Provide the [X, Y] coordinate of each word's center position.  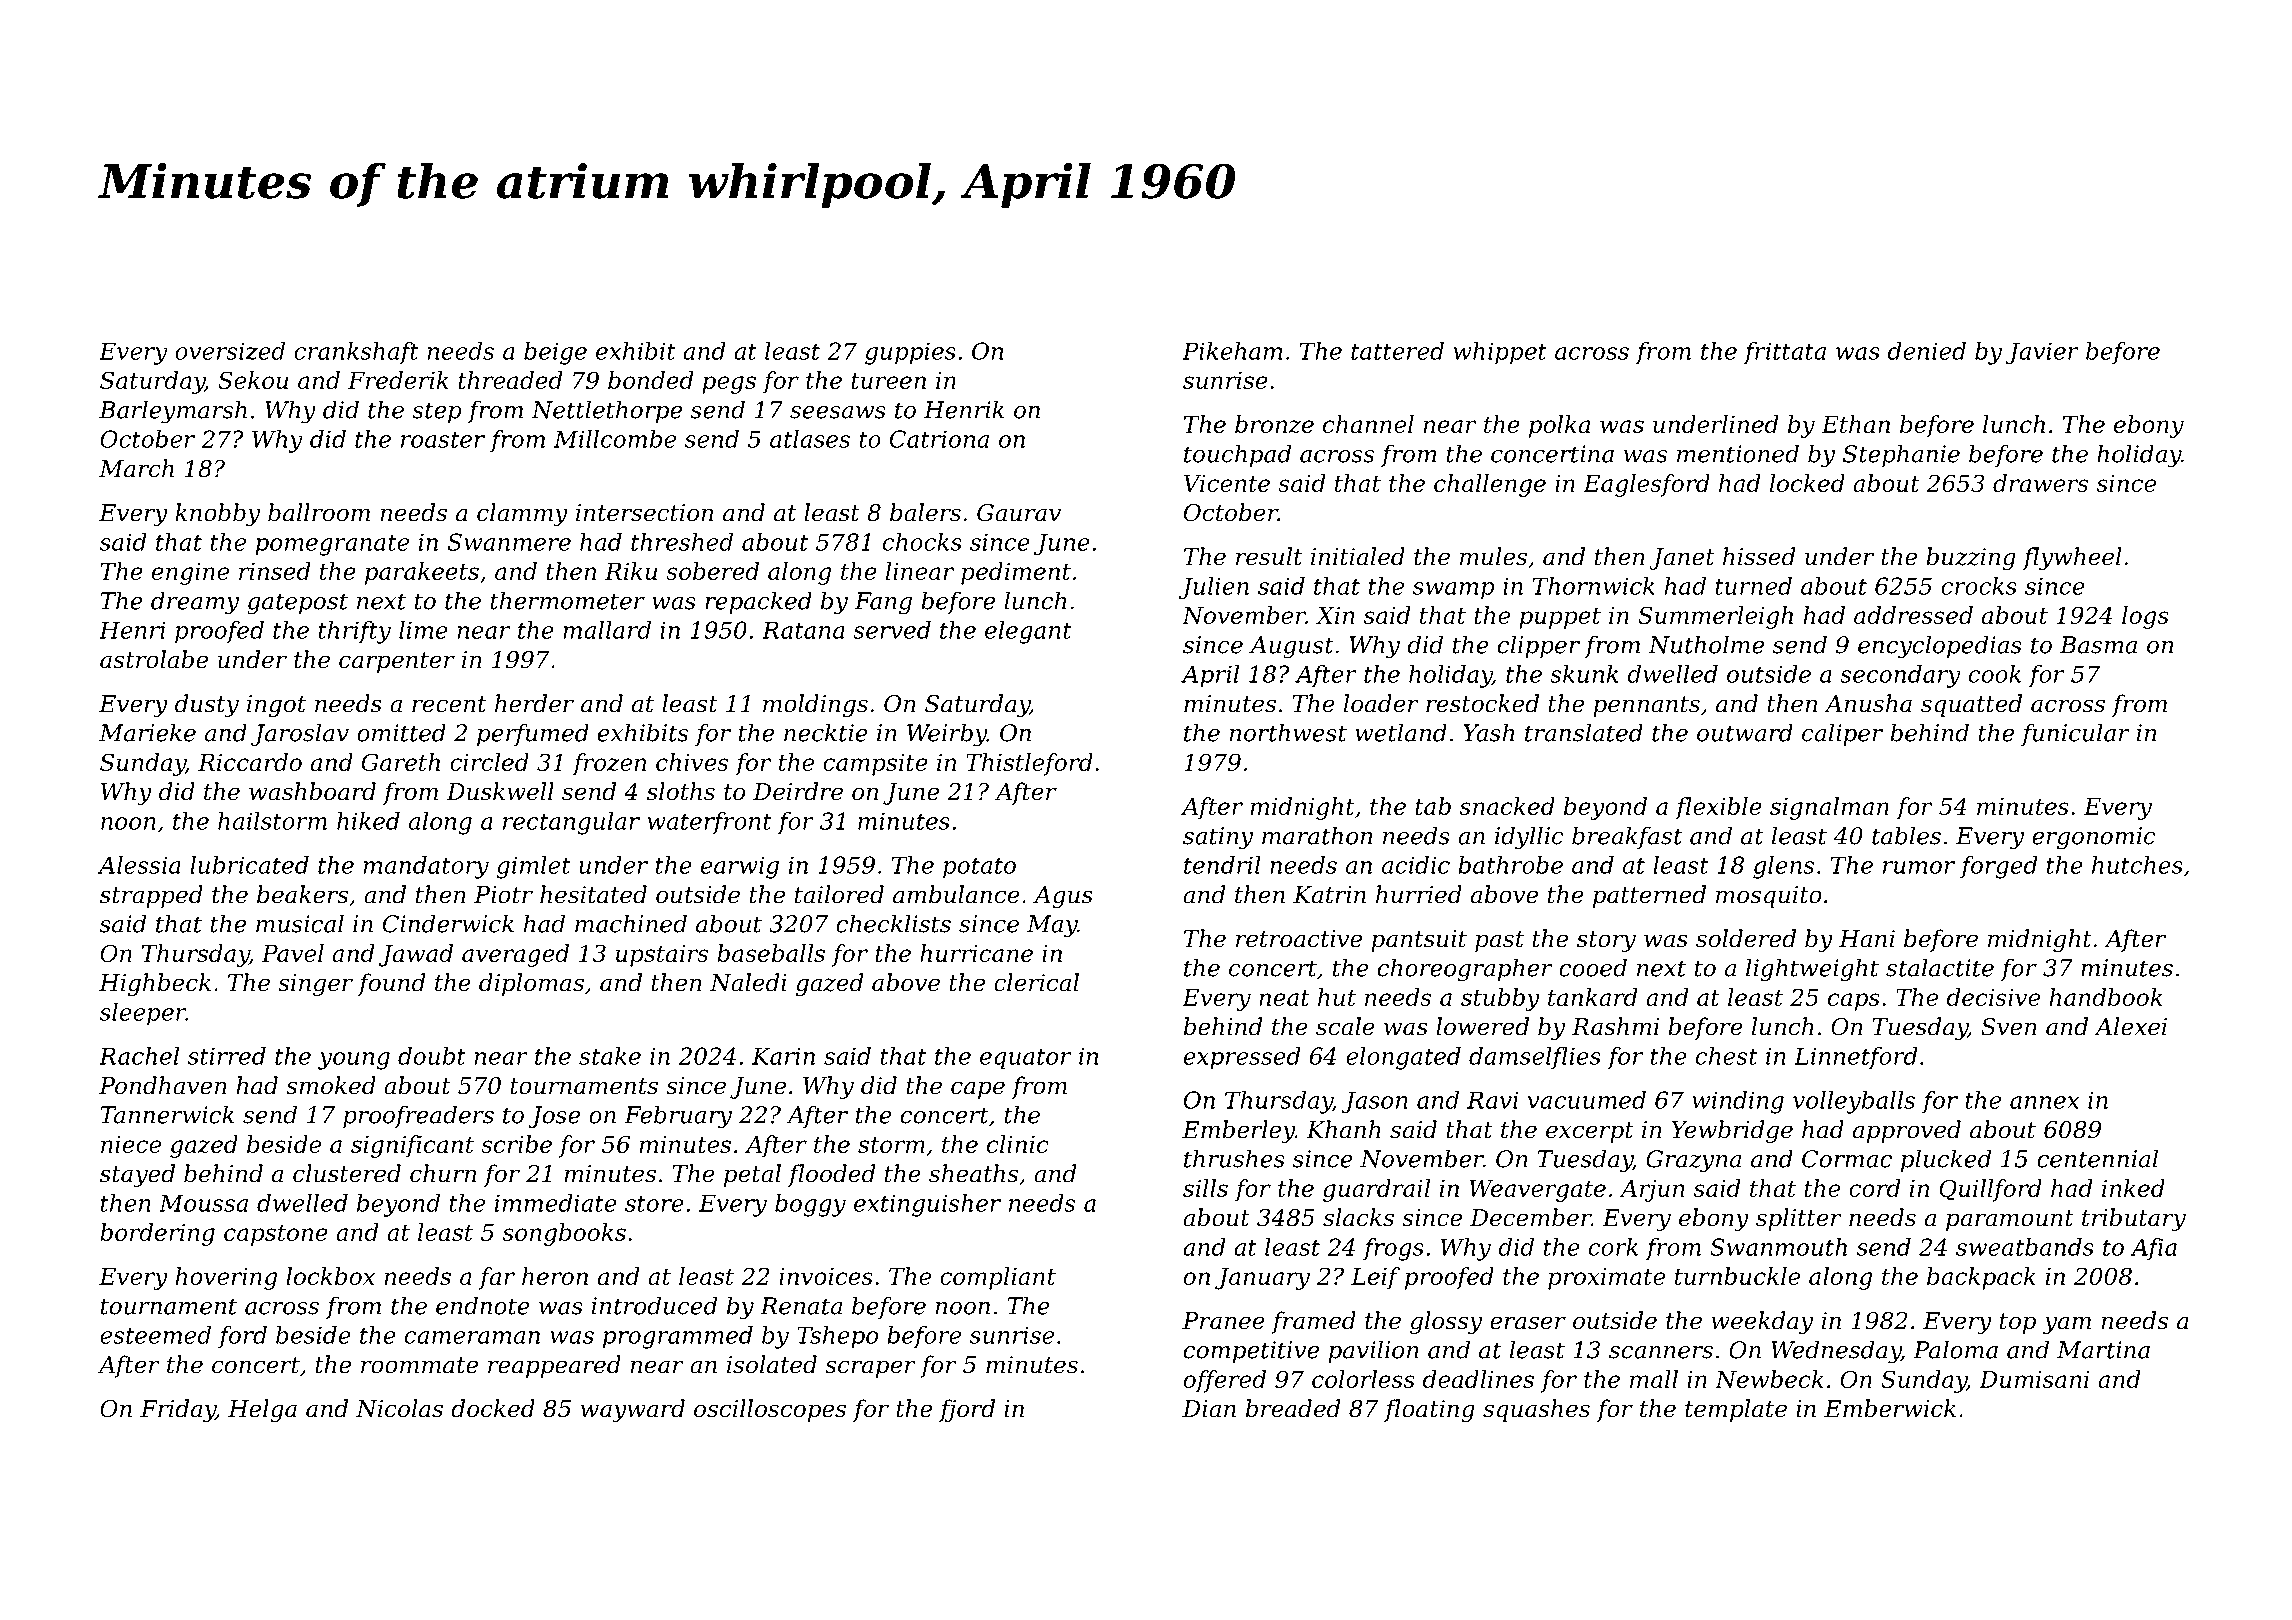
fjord [967, 1410]
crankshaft [356, 353]
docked [493, 1408]
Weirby [947, 735]
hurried [1419, 894]
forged [1999, 867]
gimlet [534, 867]
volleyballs [1854, 1102]
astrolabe [154, 659]
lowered [1482, 1026]
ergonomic [2094, 838]
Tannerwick [167, 1114]
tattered [1397, 351]
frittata [1784, 353]
